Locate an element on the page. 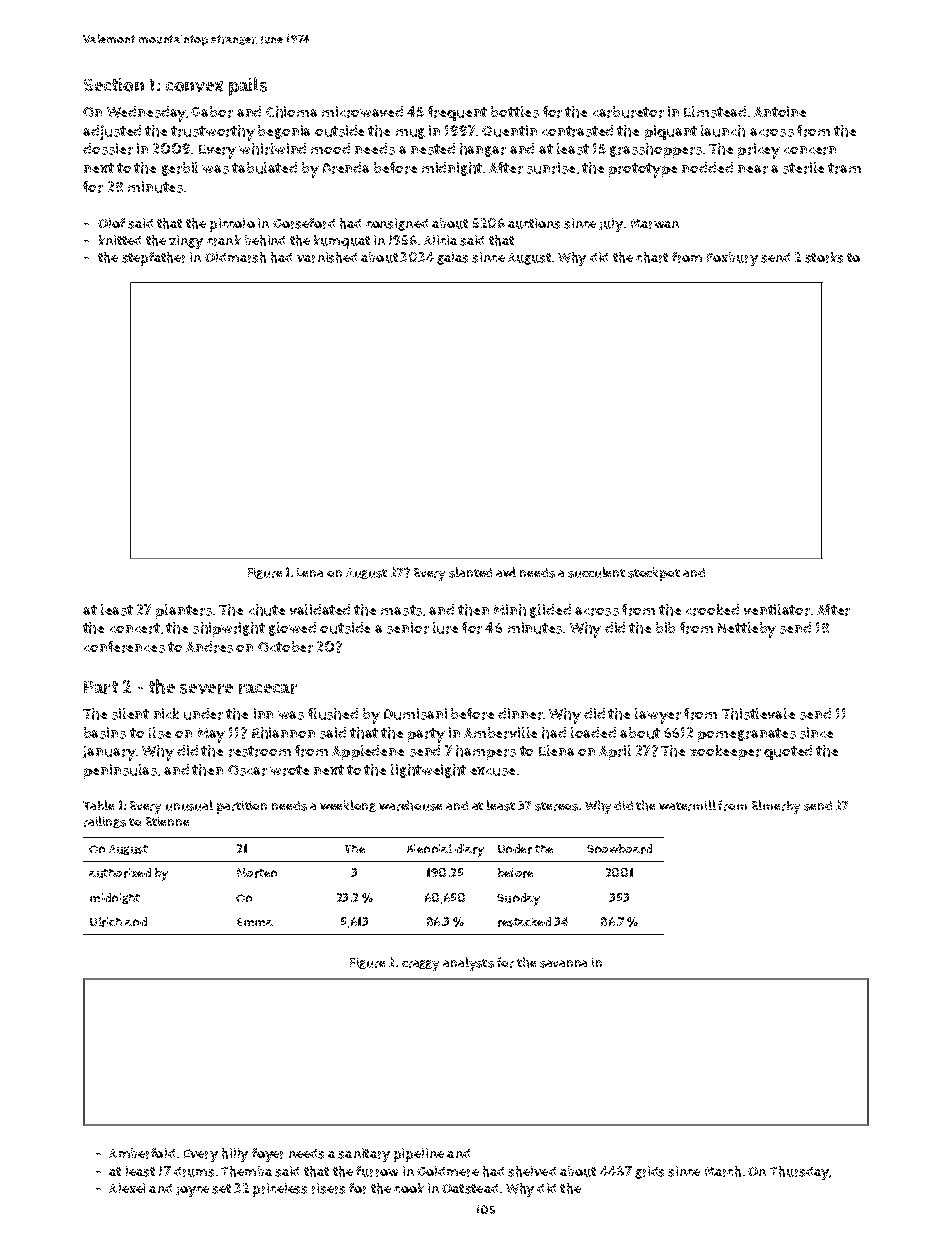 This page has width=952, height=1233. planters is located at coordinates (184, 611).
